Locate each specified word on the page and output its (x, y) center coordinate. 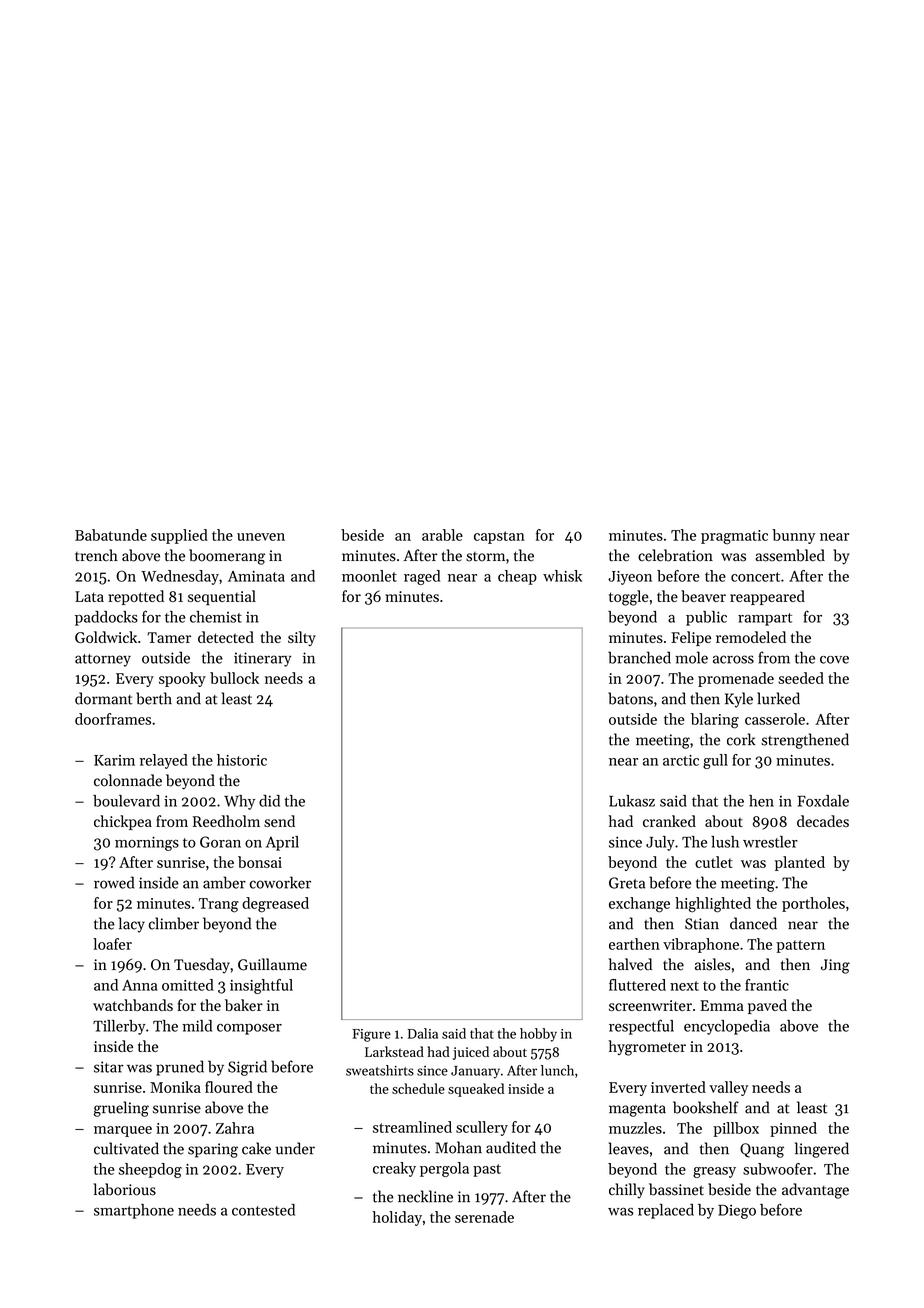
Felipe (691, 638)
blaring (715, 721)
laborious (125, 1189)
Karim (114, 760)
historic (242, 760)
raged (422, 577)
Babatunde (111, 535)
